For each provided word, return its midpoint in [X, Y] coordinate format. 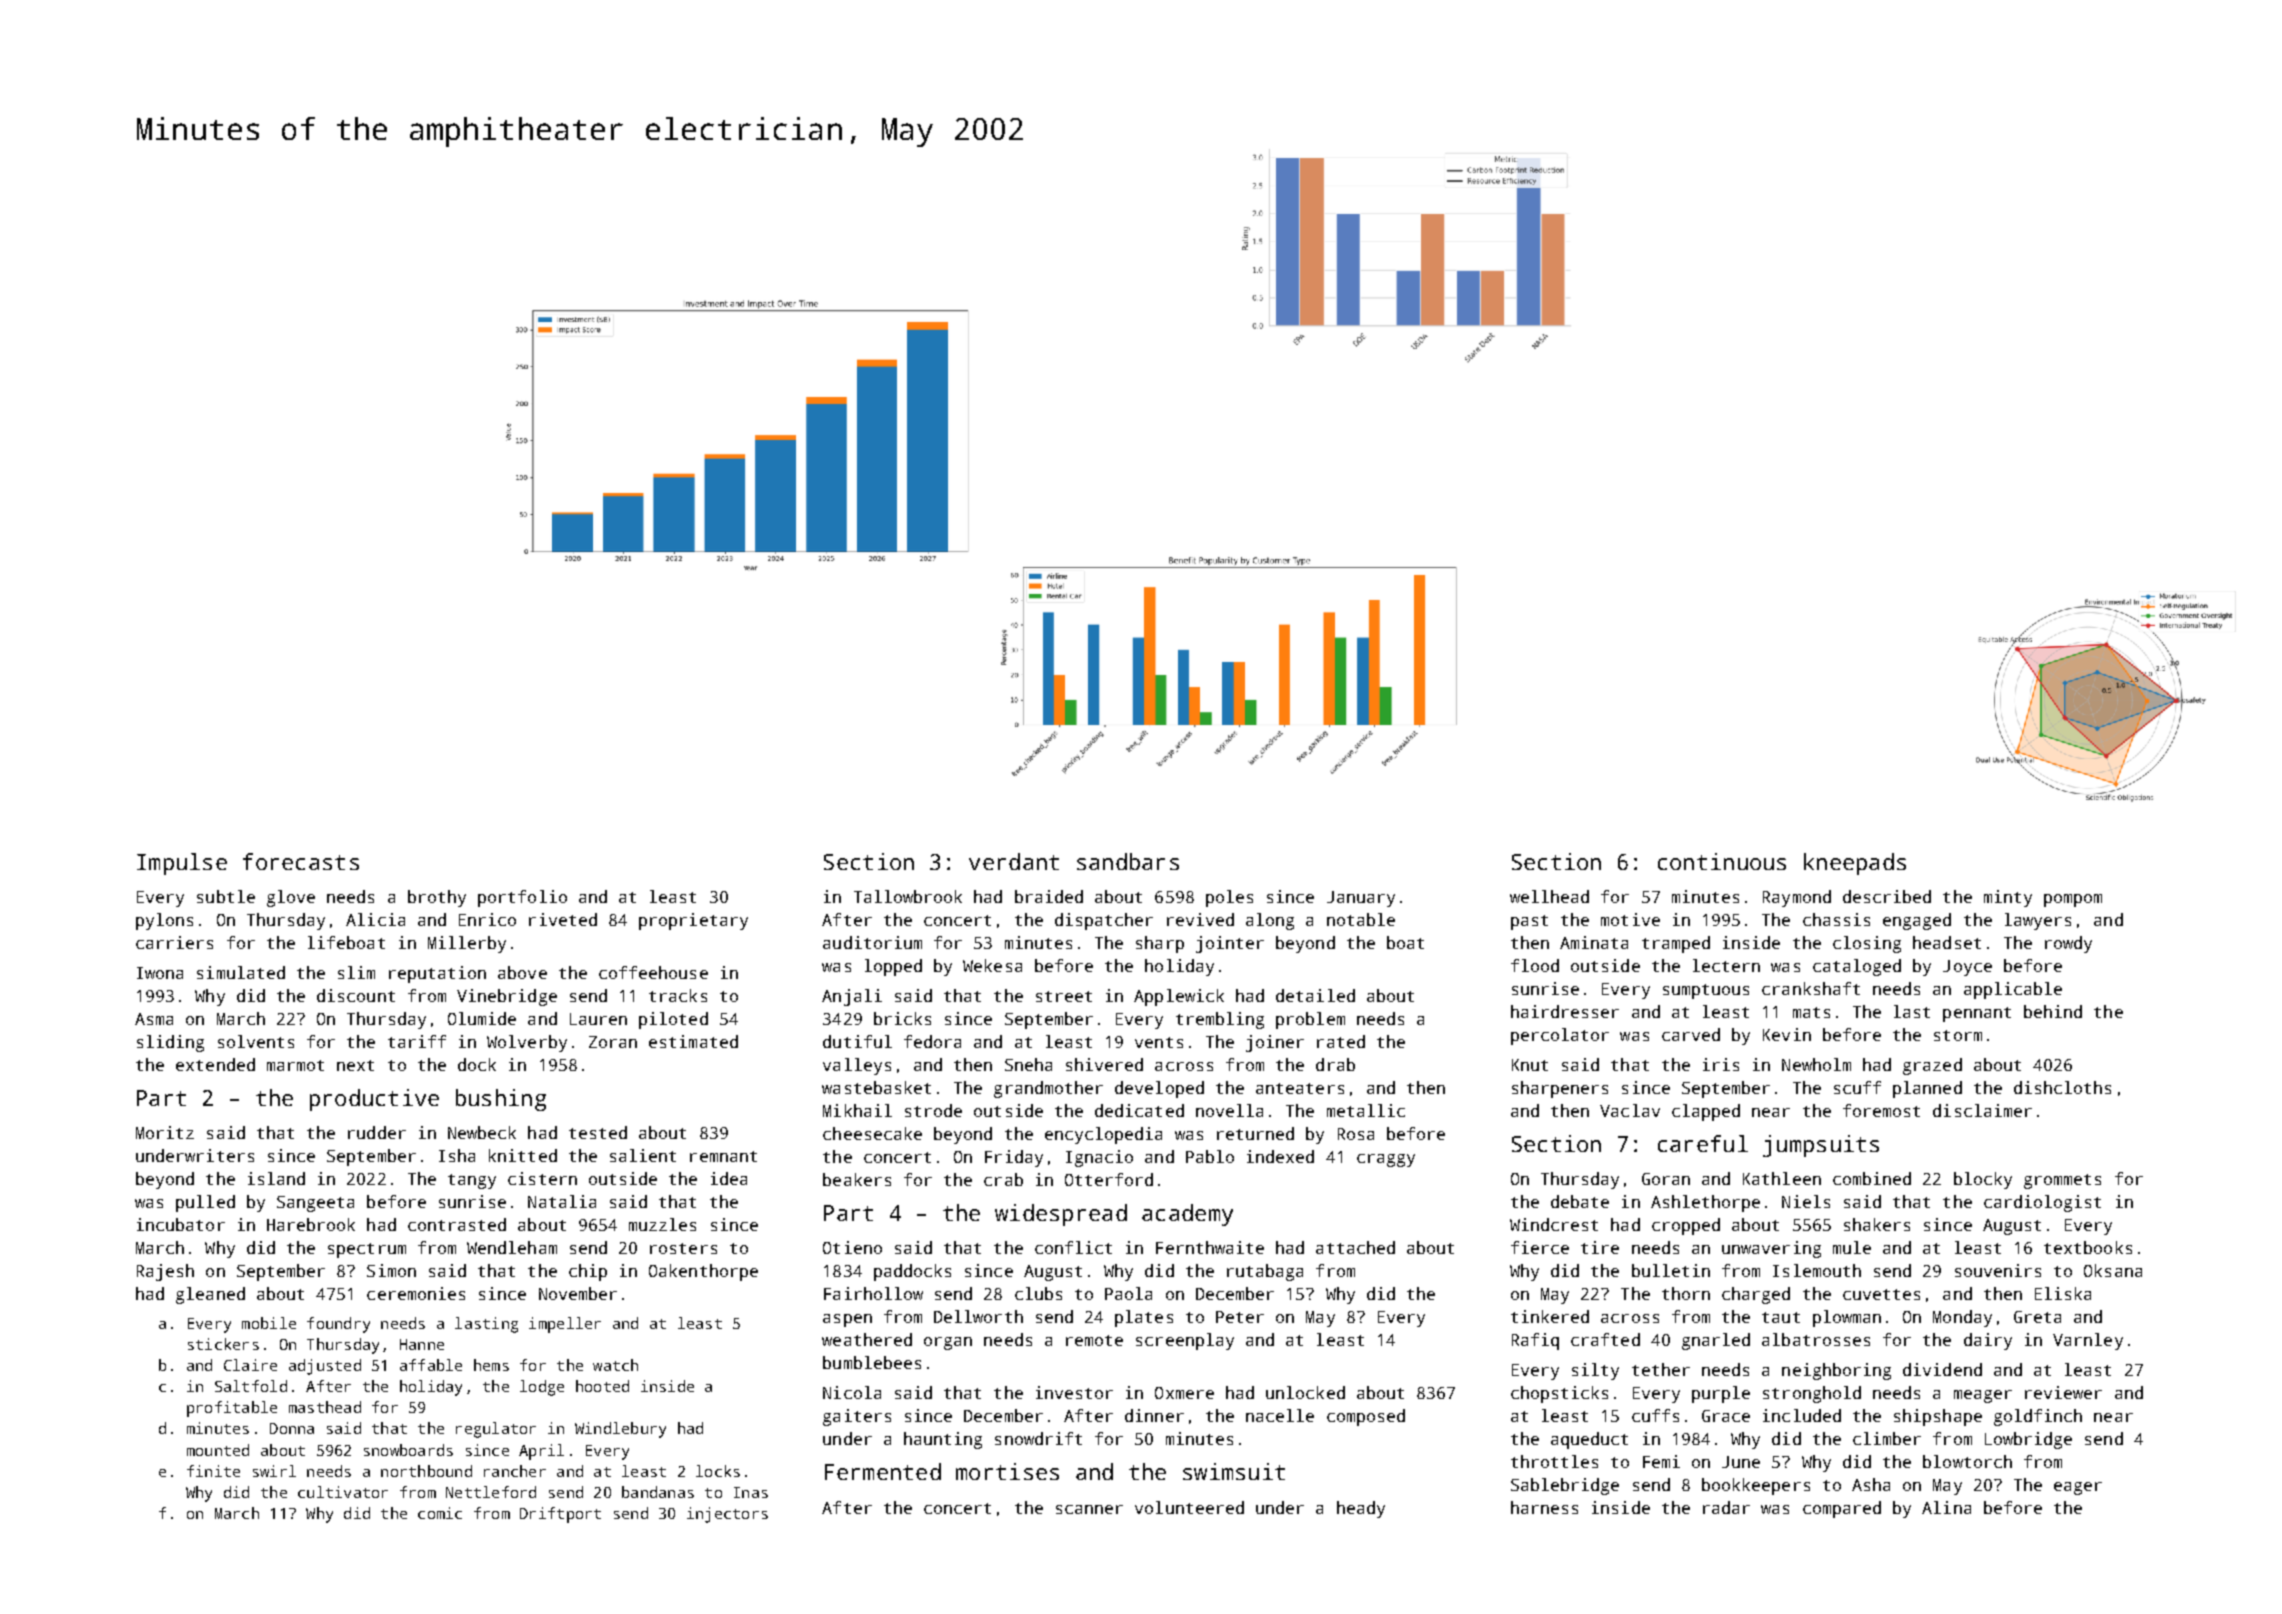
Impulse [182, 864]
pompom [2073, 900]
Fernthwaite [1210, 1247]
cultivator [343, 1492]
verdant [1014, 861]
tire [1600, 1247]
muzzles [662, 1224]
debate [1580, 1201]
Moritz [165, 1132]
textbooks [2088, 1247]
